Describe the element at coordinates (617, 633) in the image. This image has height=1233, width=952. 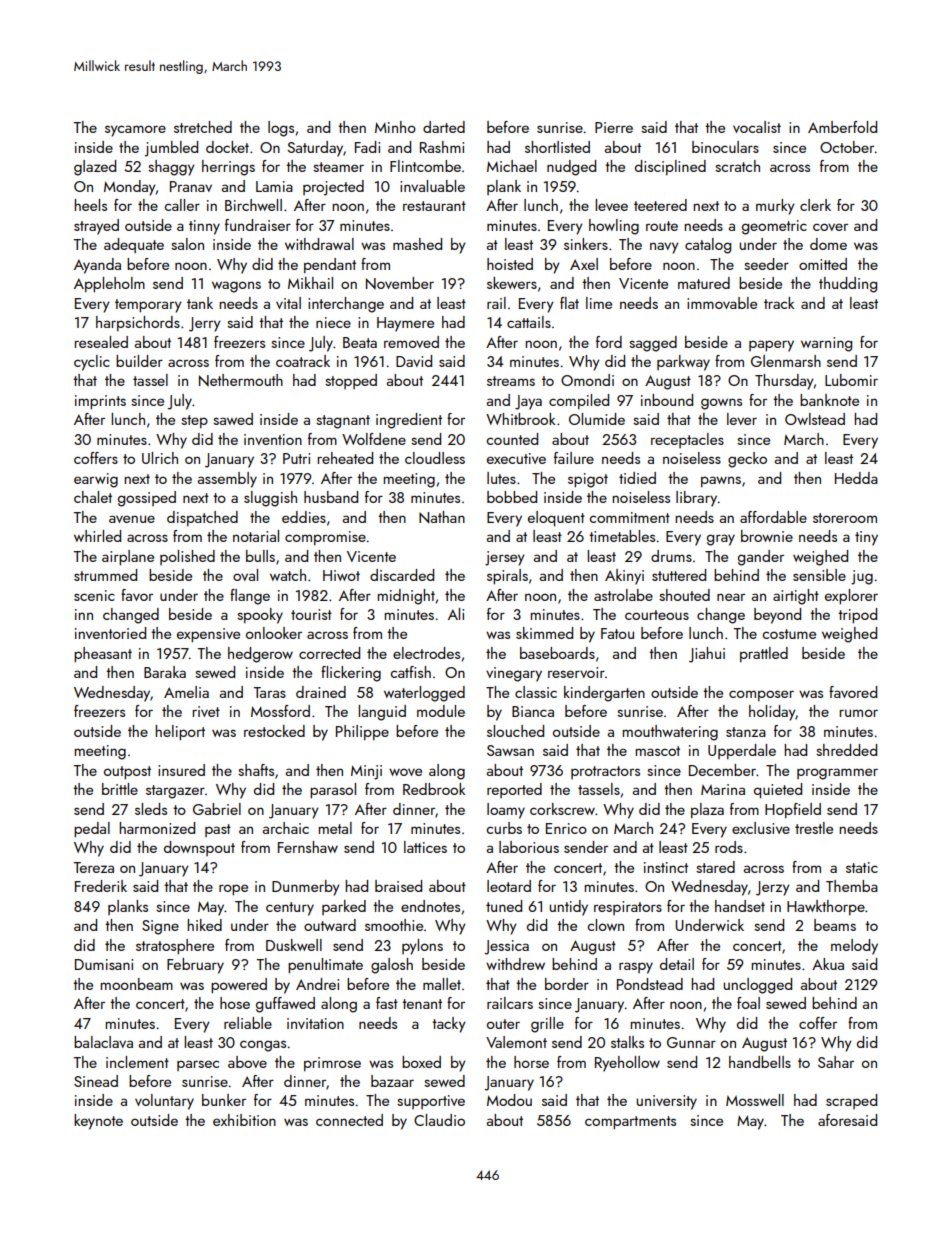
I see `Fatou` at that location.
